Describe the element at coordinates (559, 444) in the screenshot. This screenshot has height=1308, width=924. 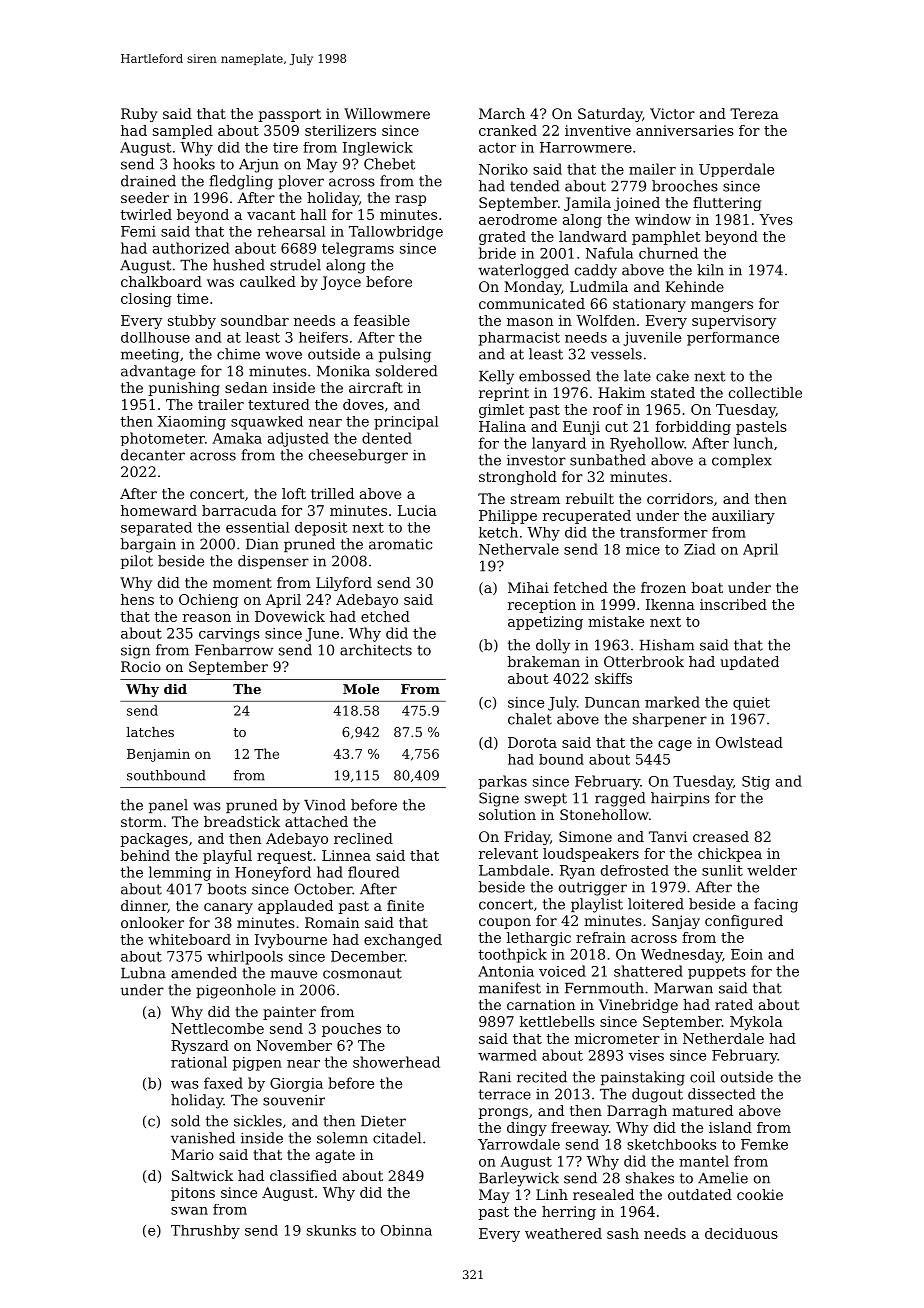
I see `lanyard` at that location.
